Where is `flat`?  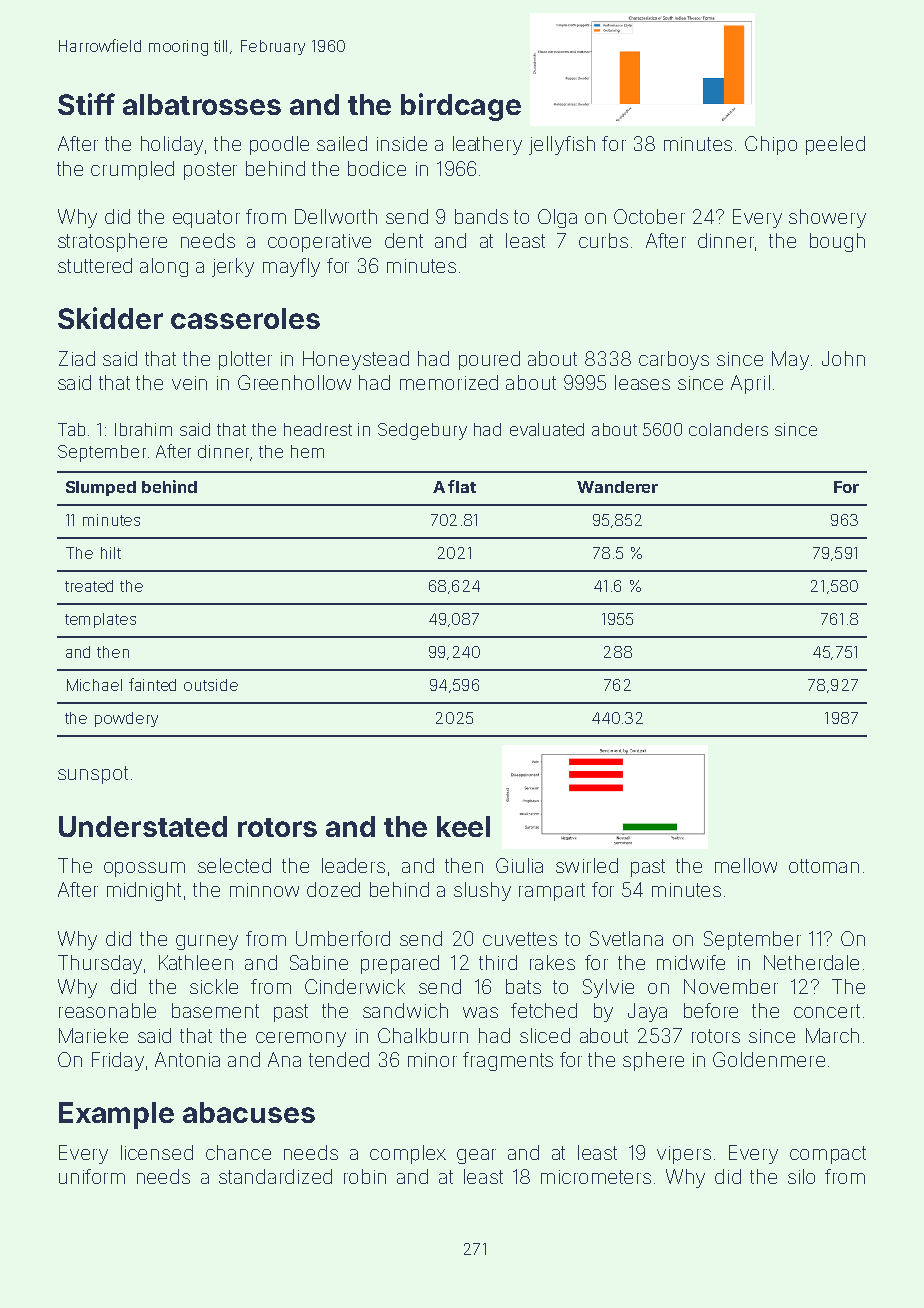
flat is located at coordinates (462, 486).
